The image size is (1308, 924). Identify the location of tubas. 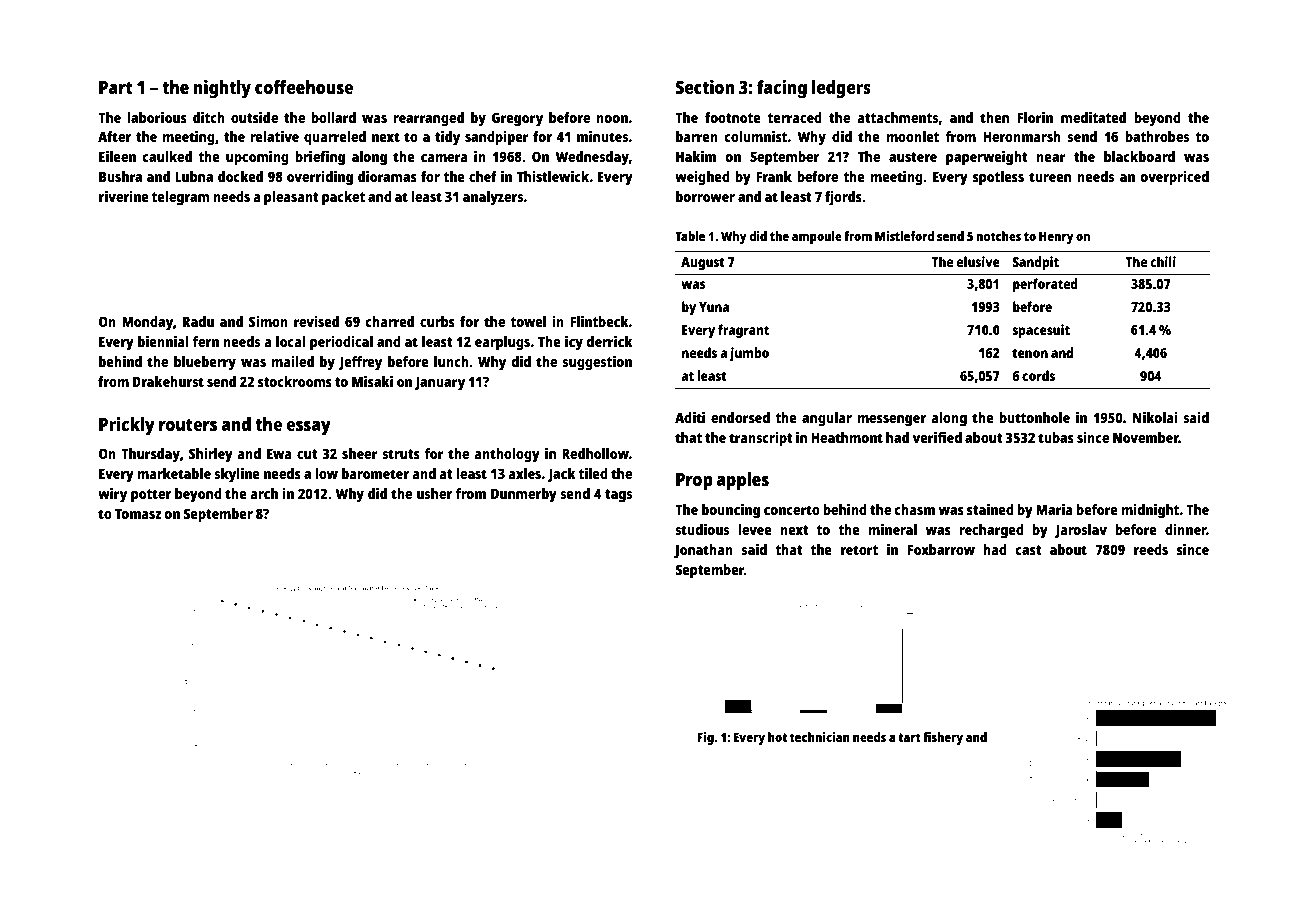
(1056, 437).
